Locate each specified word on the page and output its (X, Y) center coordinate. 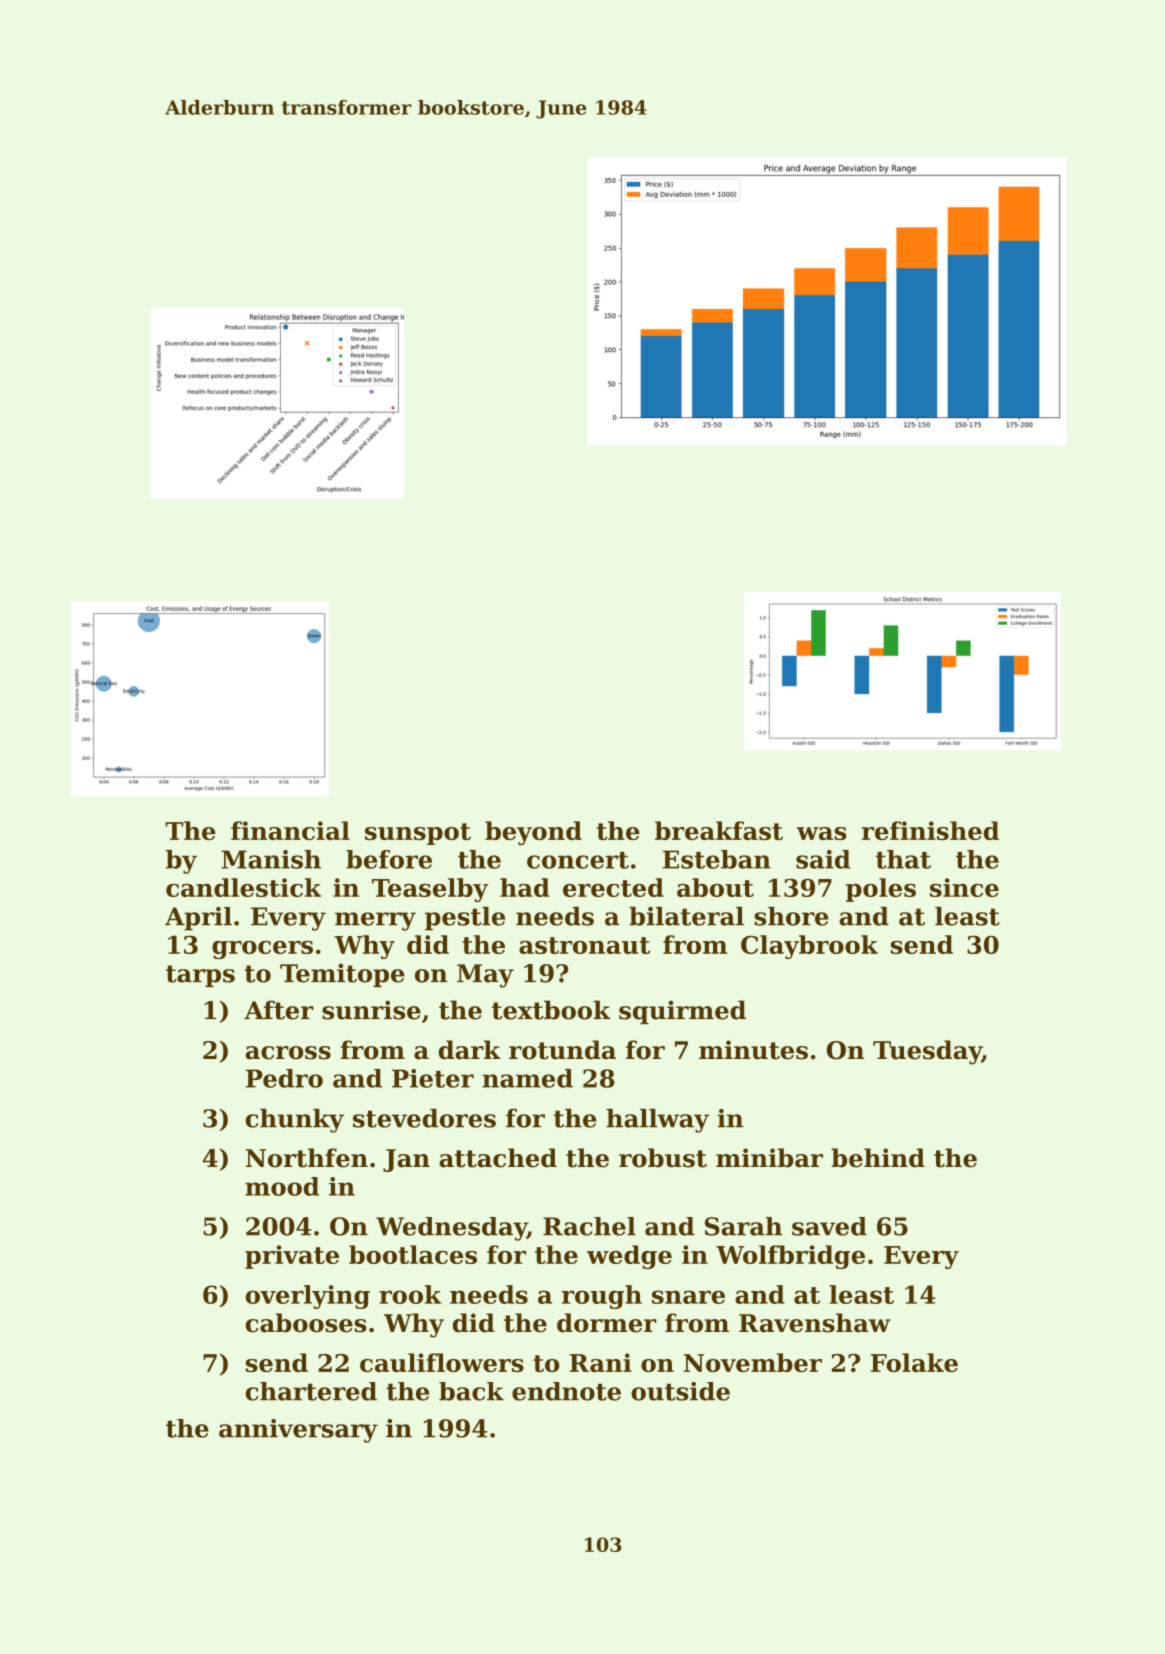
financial (290, 830)
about (715, 887)
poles (881, 890)
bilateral (686, 916)
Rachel (589, 1226)
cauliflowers (442, 1362)
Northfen (307, 1158)
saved (829, 1226)
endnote (566, 1391)
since (964, 887)
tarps (200, 976)
